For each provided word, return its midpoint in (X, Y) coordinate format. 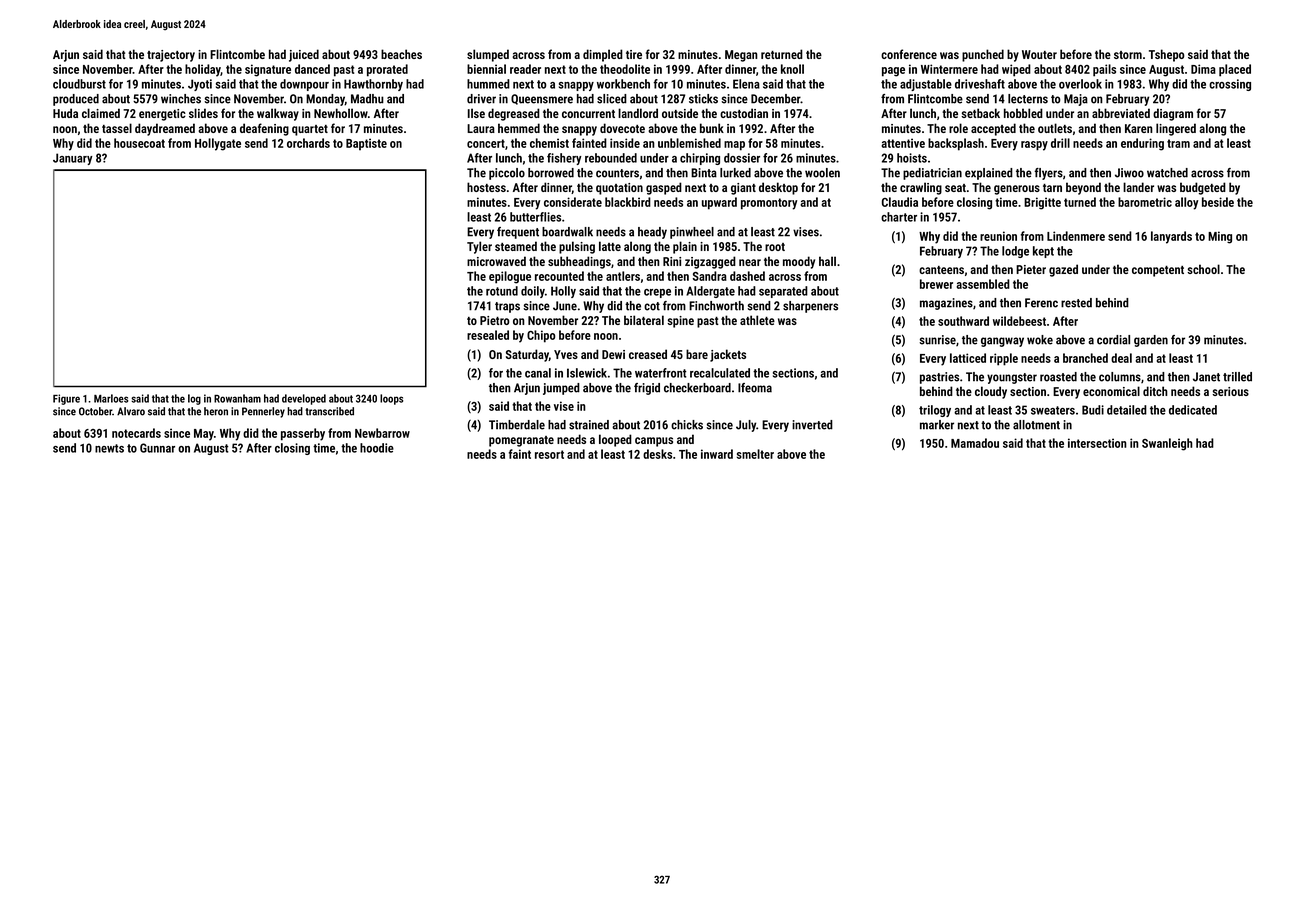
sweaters (1053, 410)
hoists (912, 158)
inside (625, 143)
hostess (486, 187)
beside (1218, 202)
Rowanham (237, 398)
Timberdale (517, 425)
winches (181, 99)
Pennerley (263, 412)
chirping (700, 159)
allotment (1036, 425)
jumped (561, 389)
